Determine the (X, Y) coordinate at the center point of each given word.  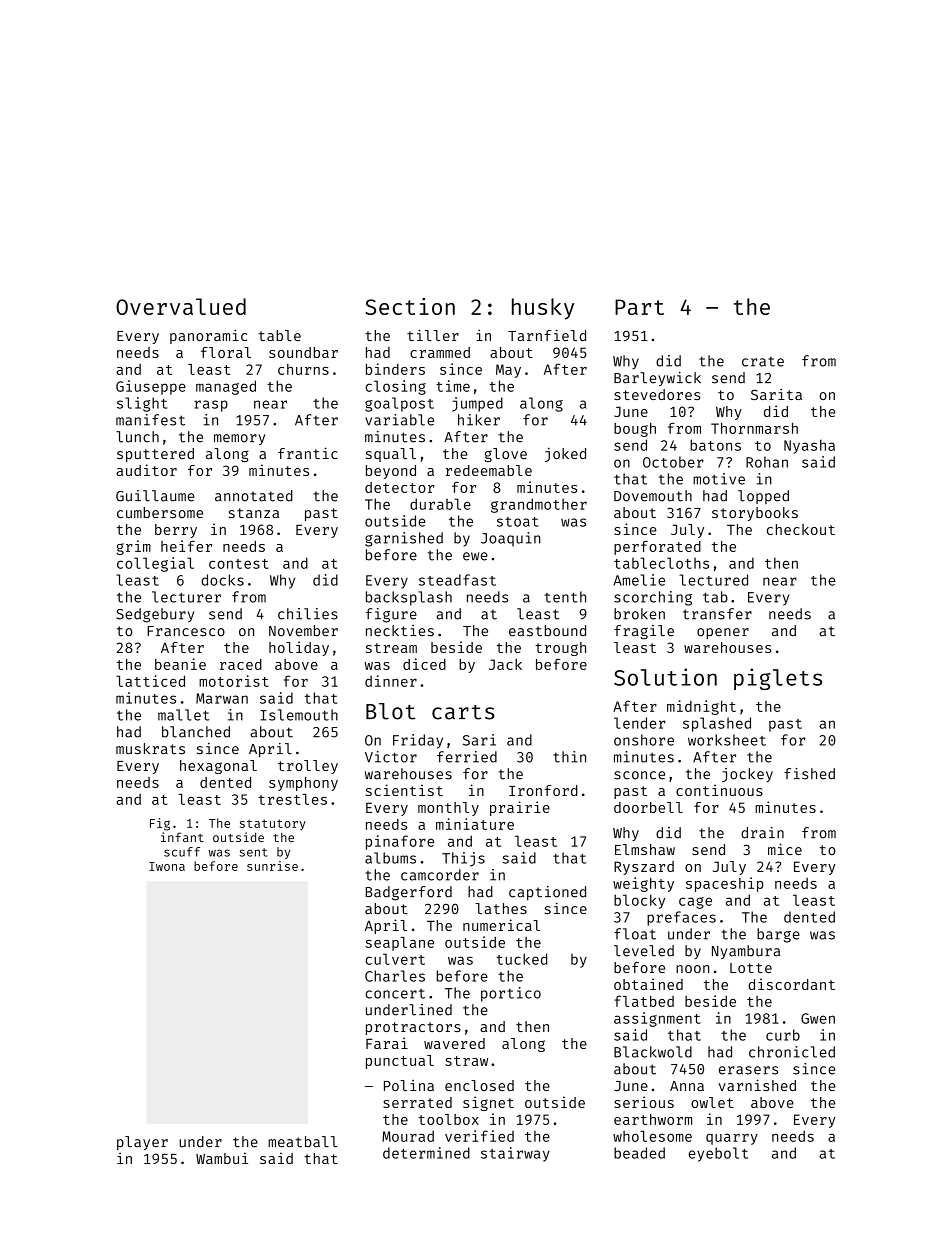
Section (410, 306)
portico (511, 994)
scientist (404, 790)
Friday (418, 741)
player (142, 1143)
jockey (747, 775)
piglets (778, 679)
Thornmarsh (754, 428)
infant (182, 837)
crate (763, 362)
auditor (146, 470)
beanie (180, 664)
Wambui (222, 1158)
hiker (479, 420)
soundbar (303, 352)
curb (783, 1035)
